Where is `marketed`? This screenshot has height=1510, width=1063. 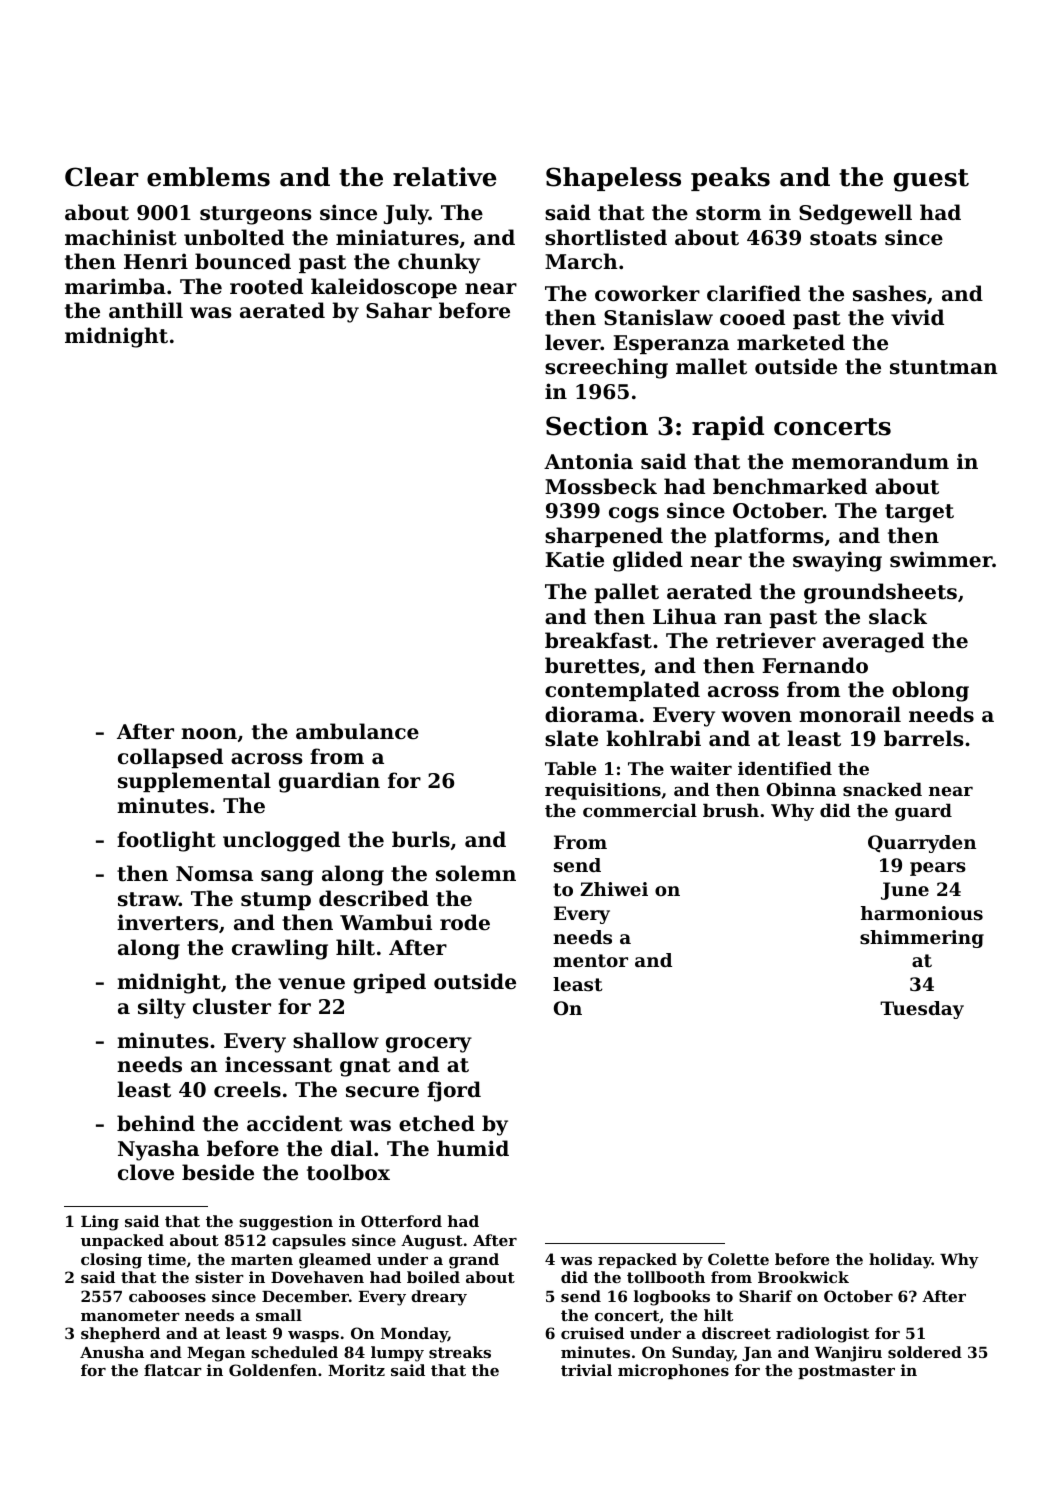 marketed is located at coordinates (791, 342).
